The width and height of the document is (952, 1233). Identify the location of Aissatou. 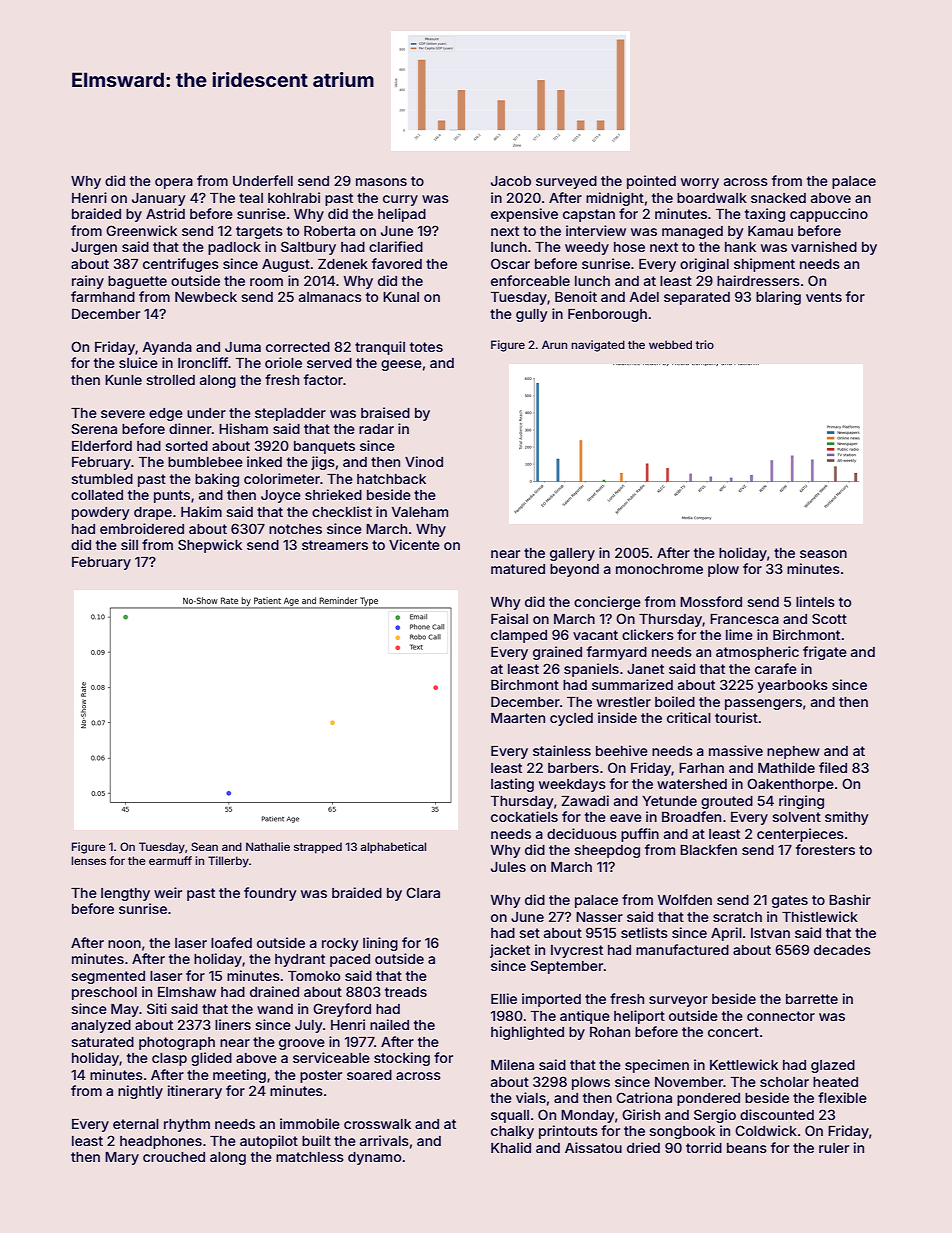
(593, 1147).
